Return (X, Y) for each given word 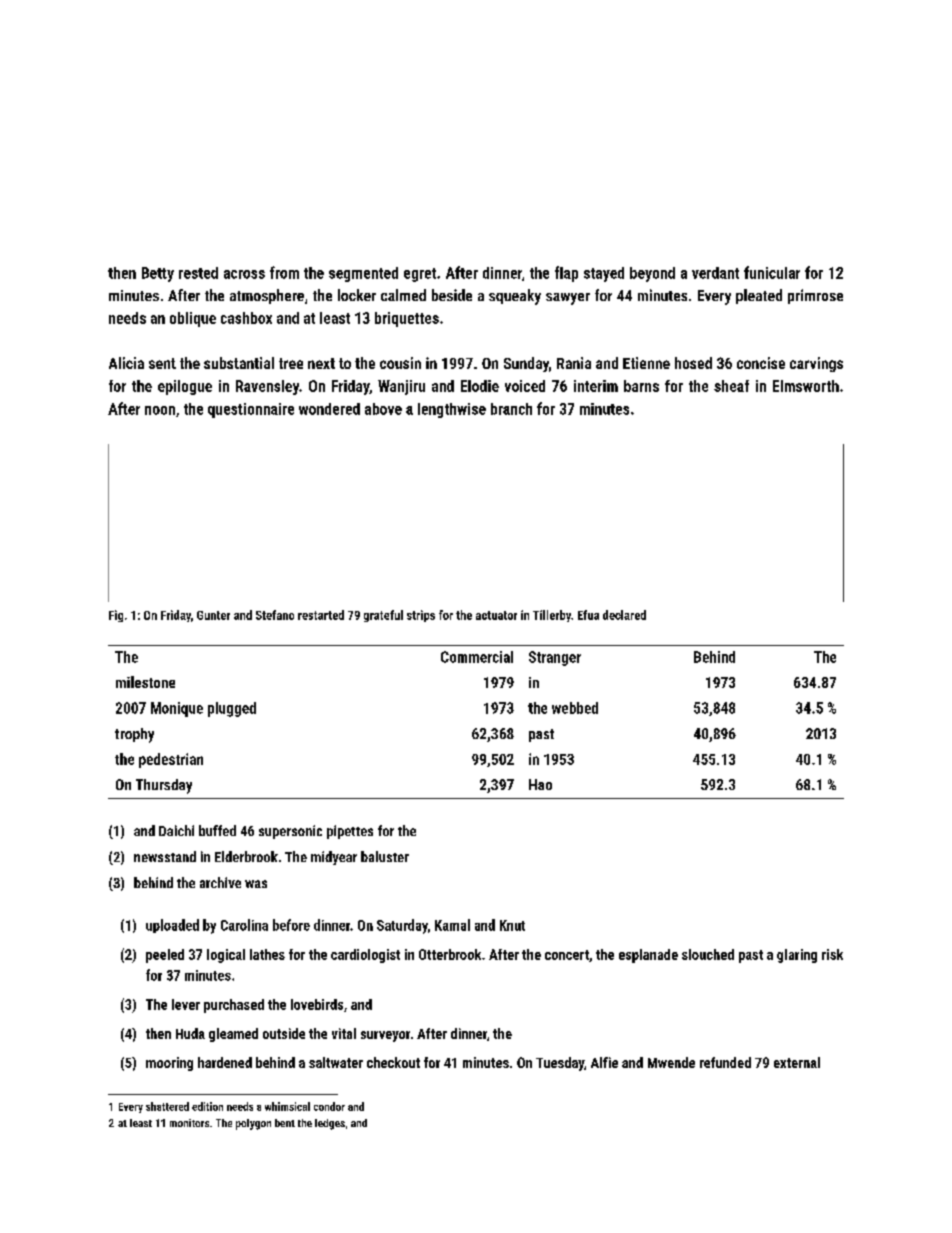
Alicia (126, 363)
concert (567, 955)
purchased (234, 1006)
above (383, 409)
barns (641, 386)
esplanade (648, 956)
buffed (217, 830)
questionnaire (251, 410)
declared (624, 615)
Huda (190, 1033)
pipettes (350, 832)
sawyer (568, 299)
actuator (496, 615)
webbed (575, 708)
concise (761, 363)
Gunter (213, 615)
